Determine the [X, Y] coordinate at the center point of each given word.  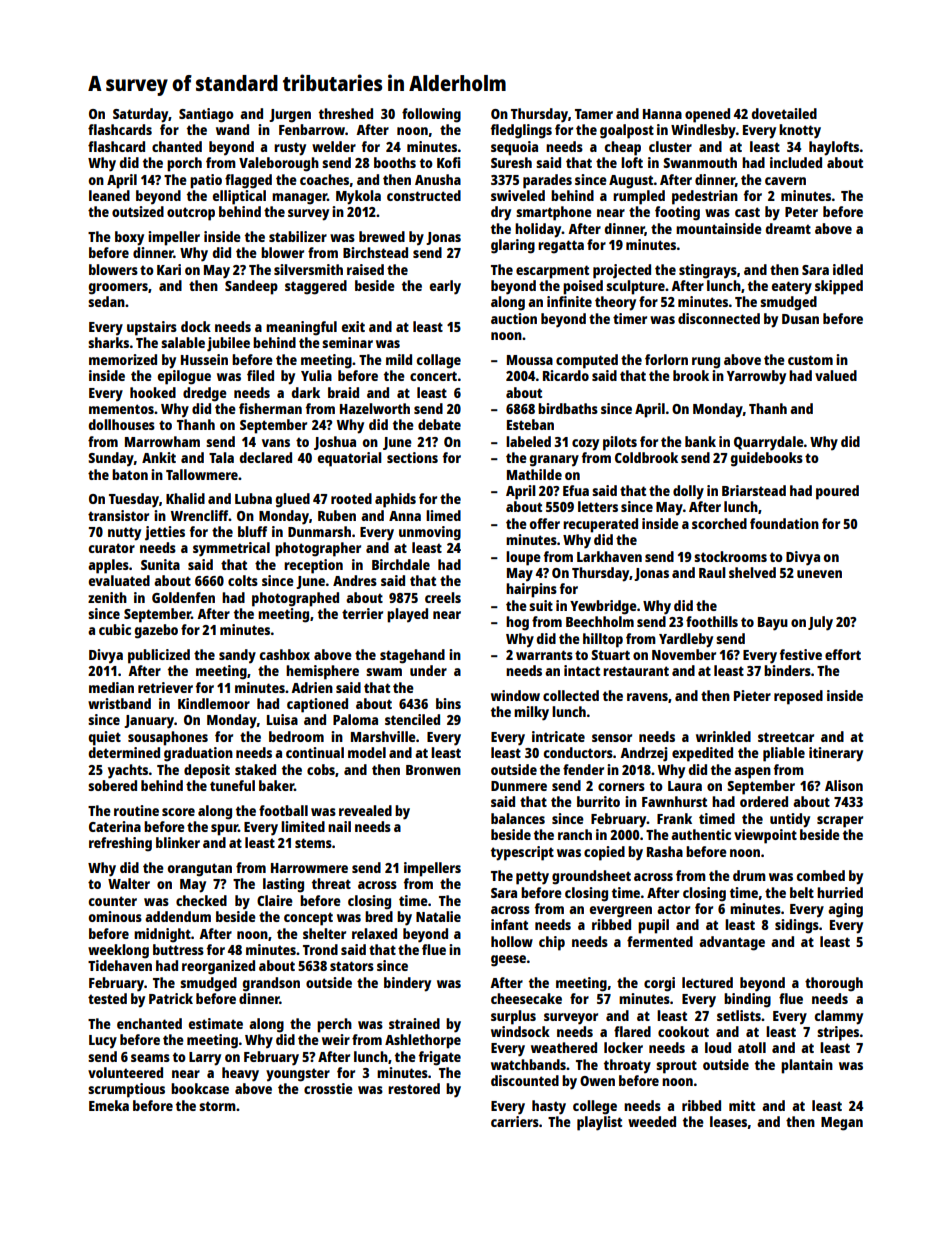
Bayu [773, 624]
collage [438, 361]
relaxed [374, 933]
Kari [169, 269]
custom [810, 360]
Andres [355, 580]
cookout [683, 1031]
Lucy [103, 1042]
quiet [104, 738]
